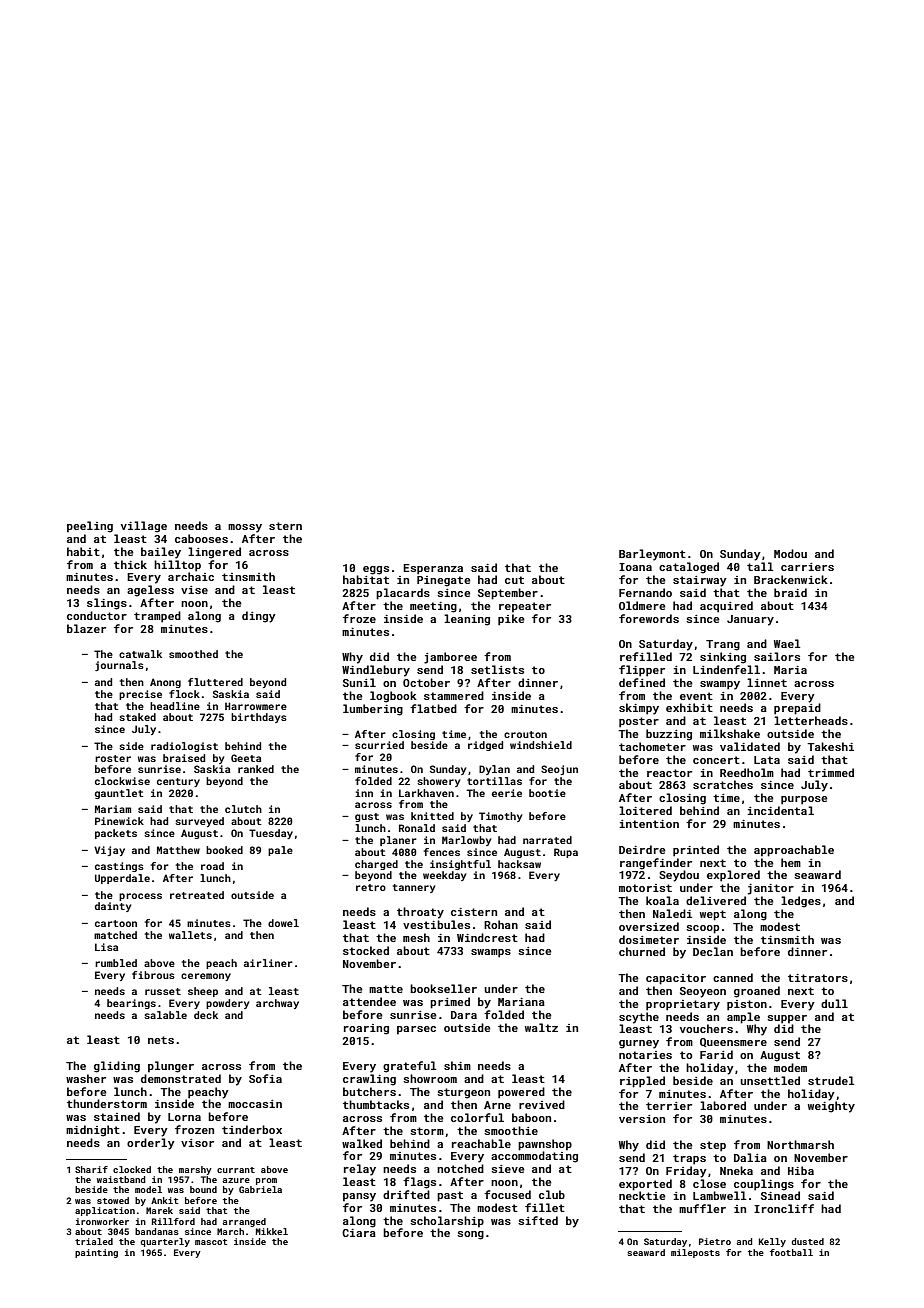  I want to click on Windlebury, so click(376, 671).
